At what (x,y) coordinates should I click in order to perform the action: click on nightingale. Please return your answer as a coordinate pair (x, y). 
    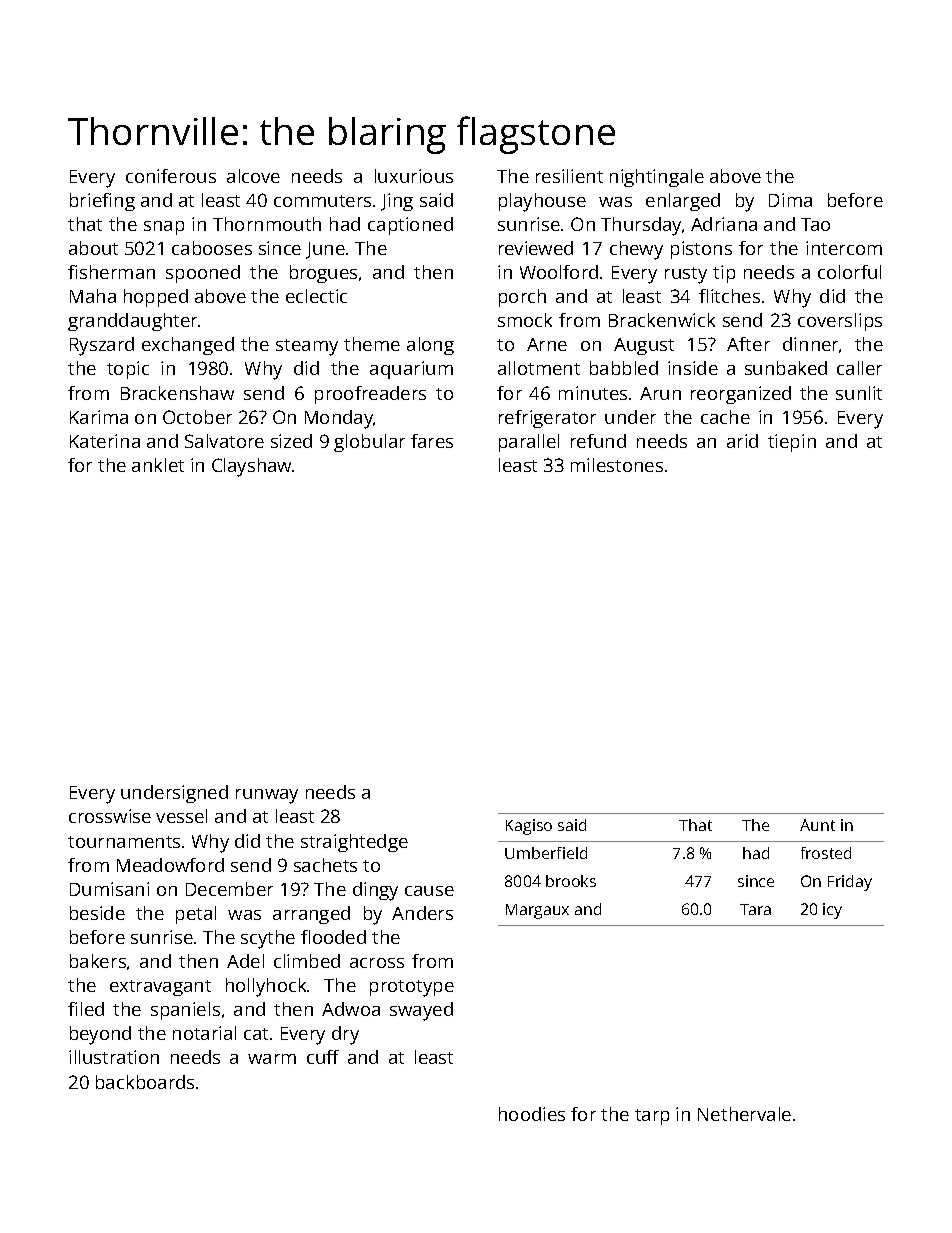
    Looking at the image, I should click on (657, 178).
